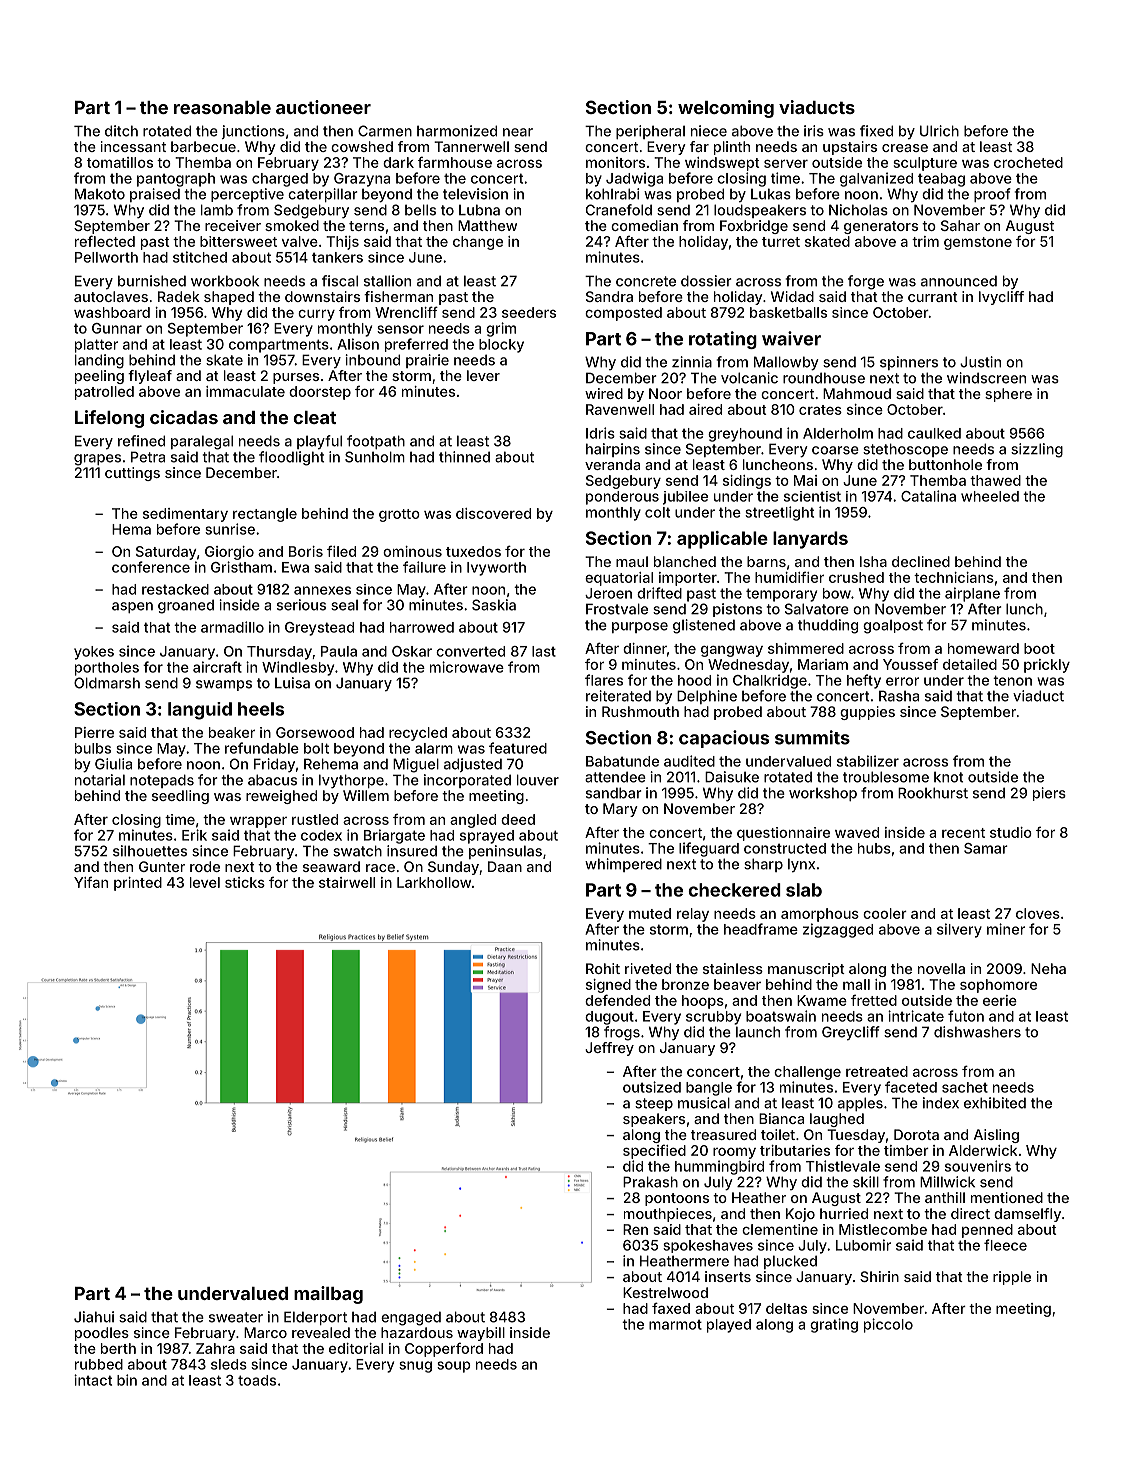 The width and height of the screenshot is (1144, 1481). What do you see at coordinates (236, 1317) in the screenshot?
I see `sweater` at bounding box center [236, 1317].
